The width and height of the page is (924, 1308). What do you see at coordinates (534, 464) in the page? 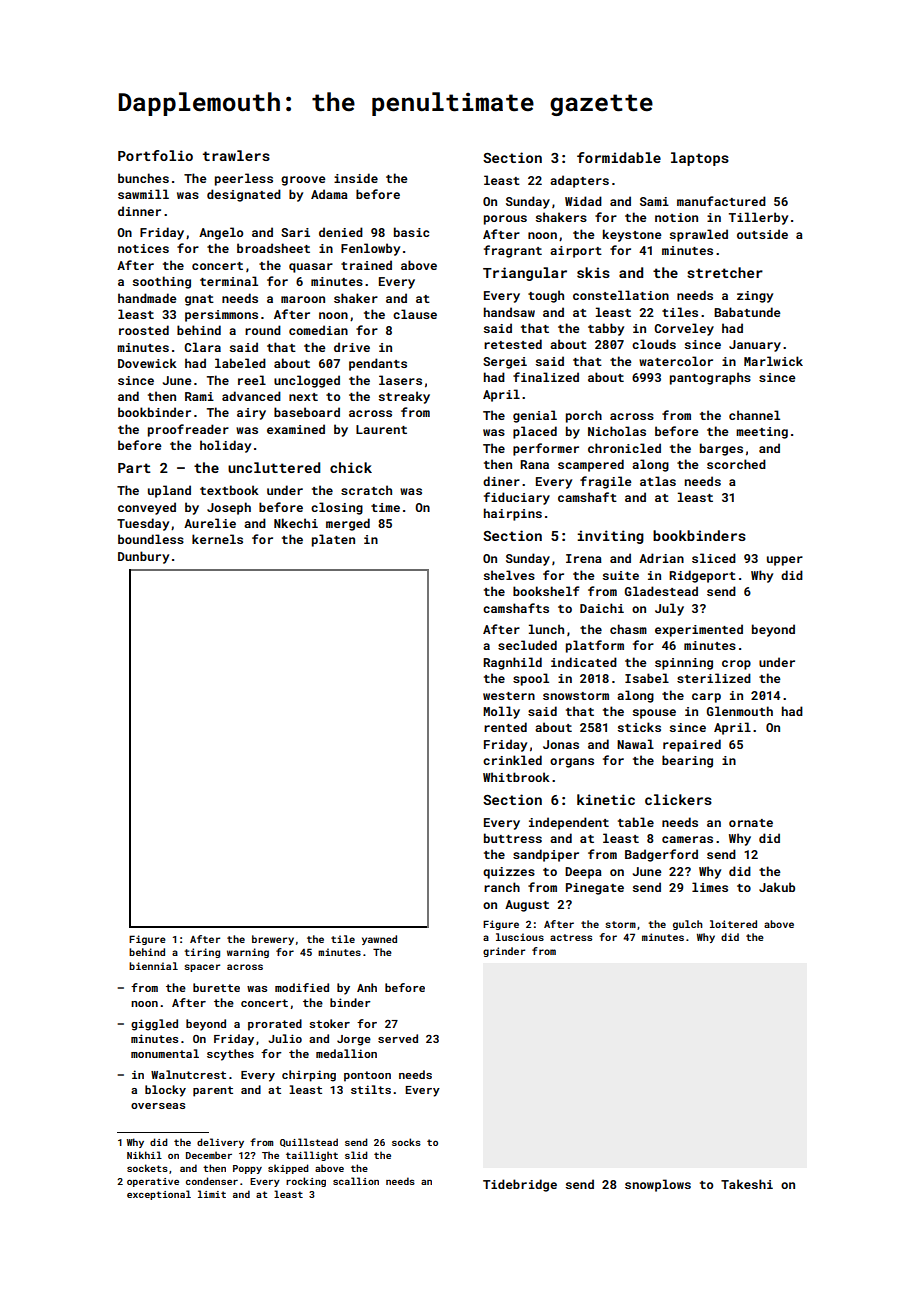
I see `Rana` at bounding box center [534, 464].
